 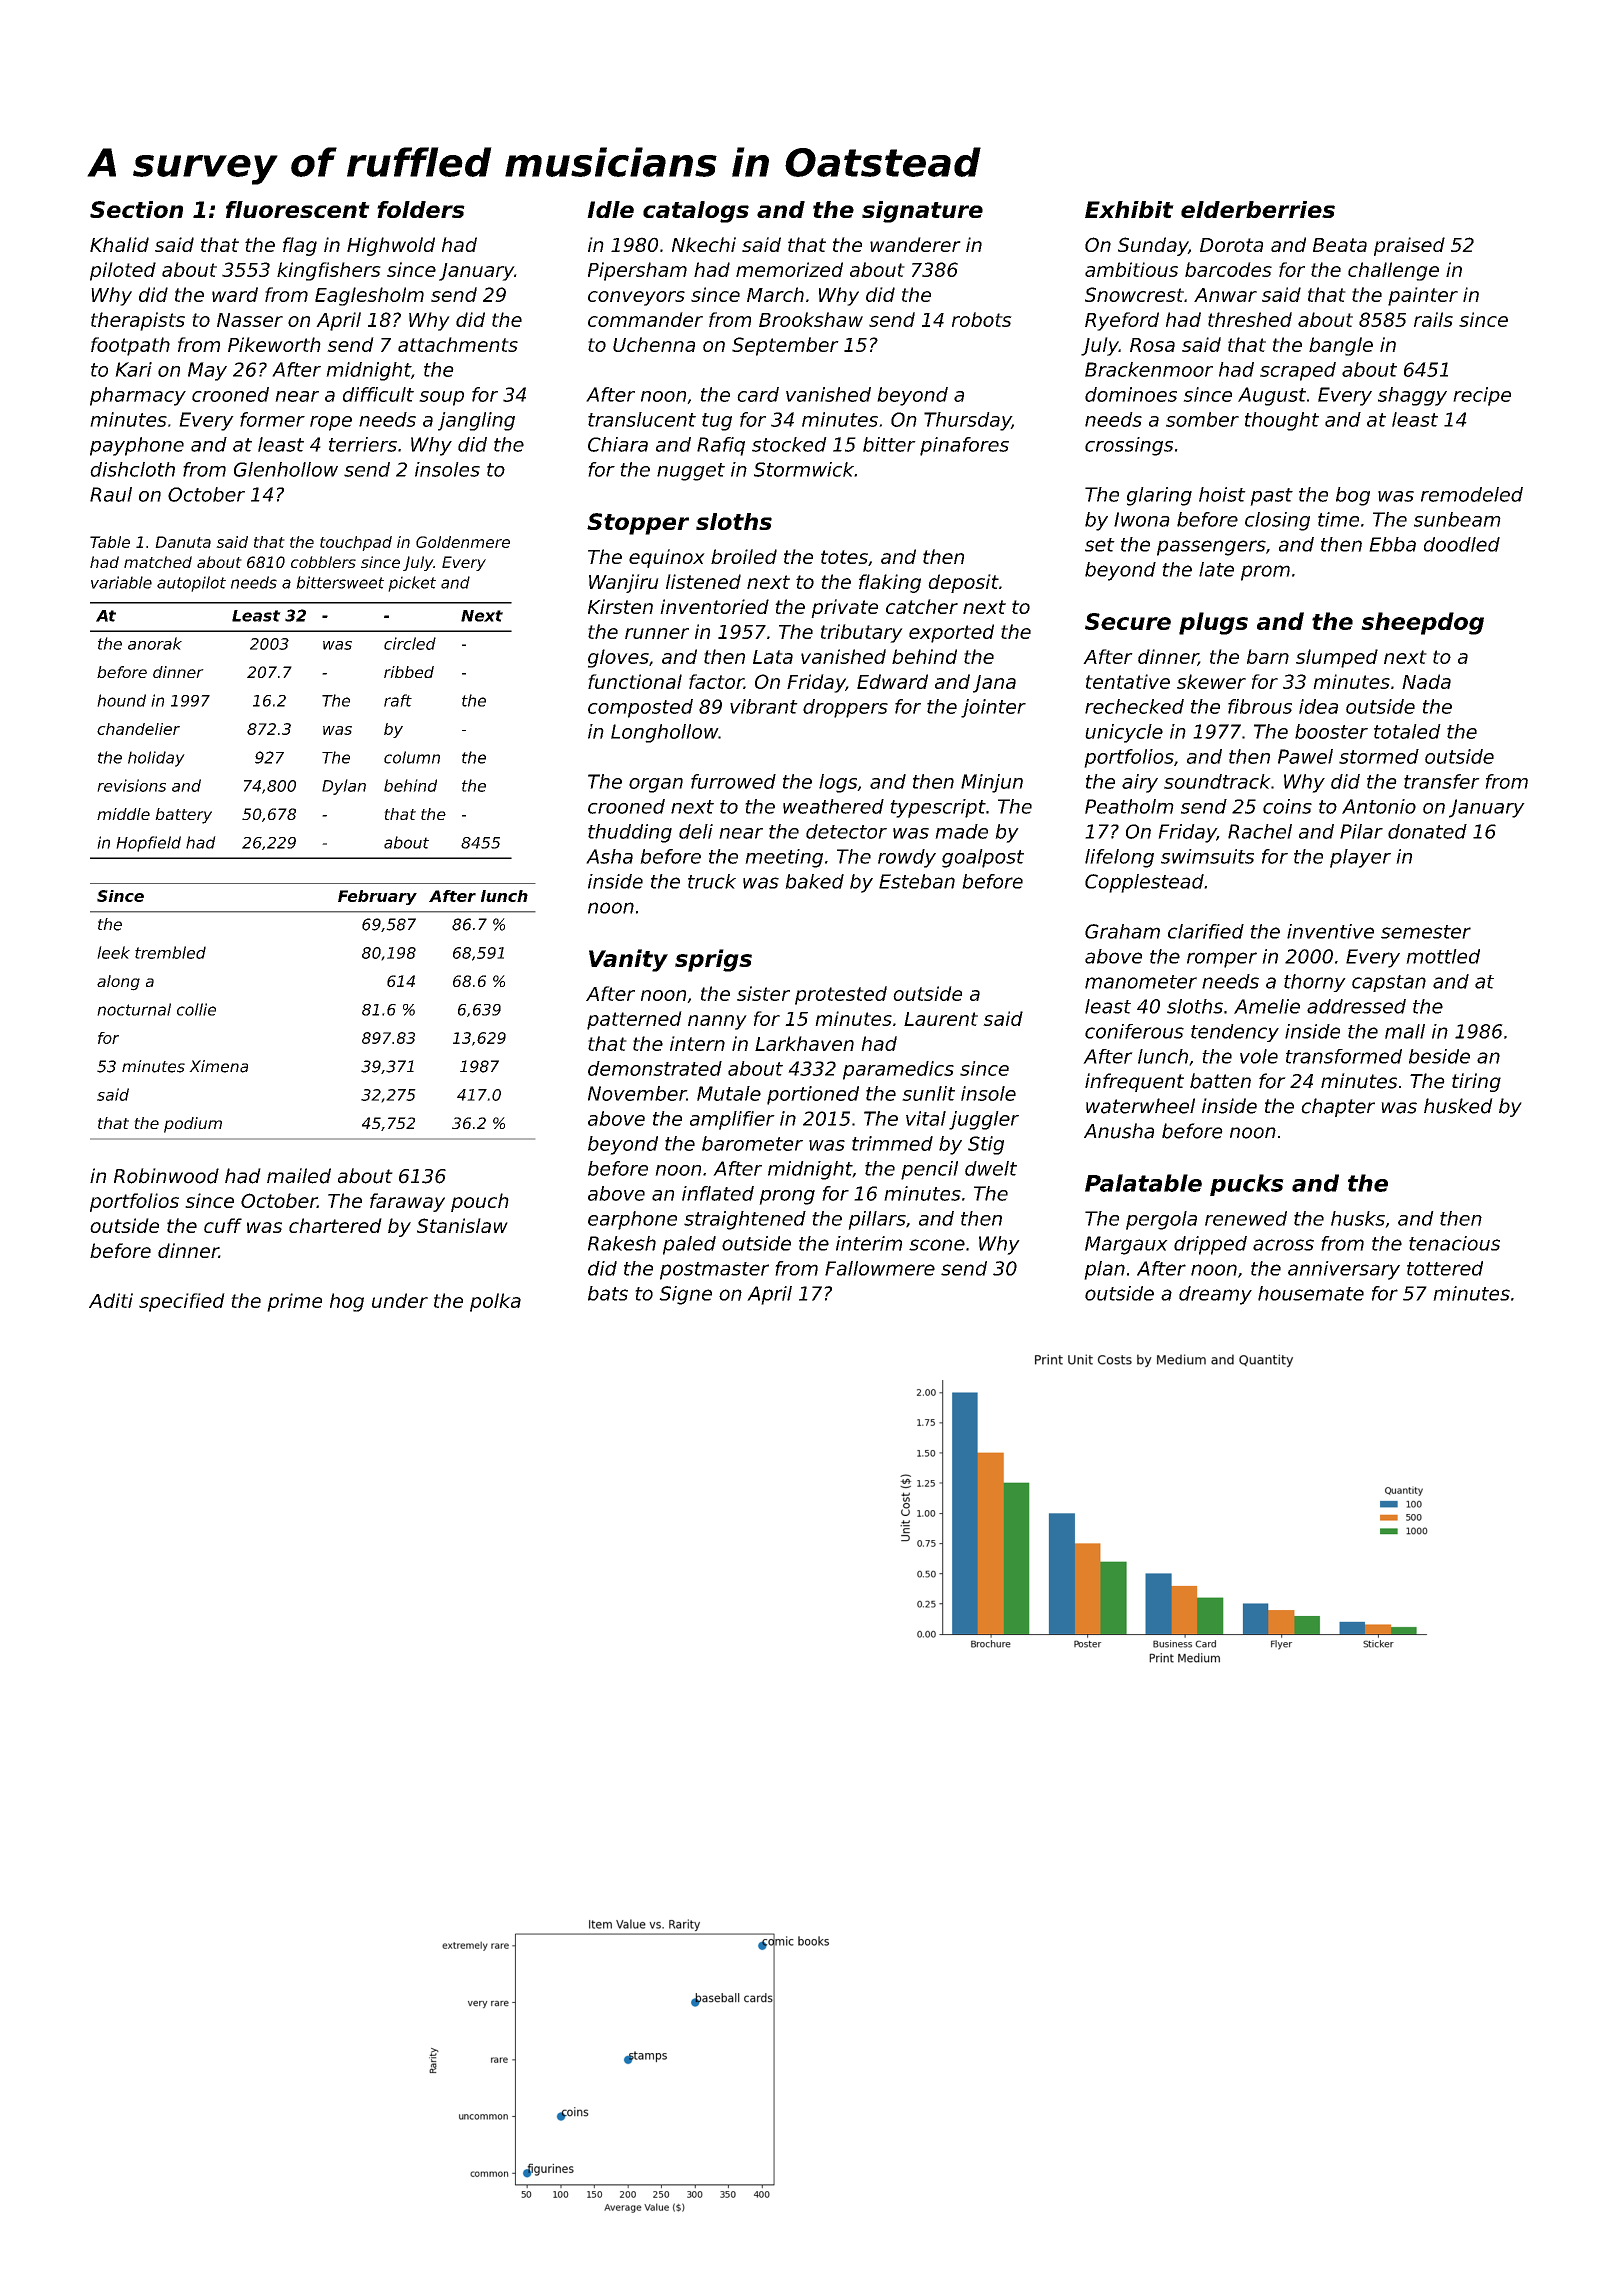 What do you see at coordinates (664, 733) in the image?
I see `Longhollow` at bounding box center [664, 733].
